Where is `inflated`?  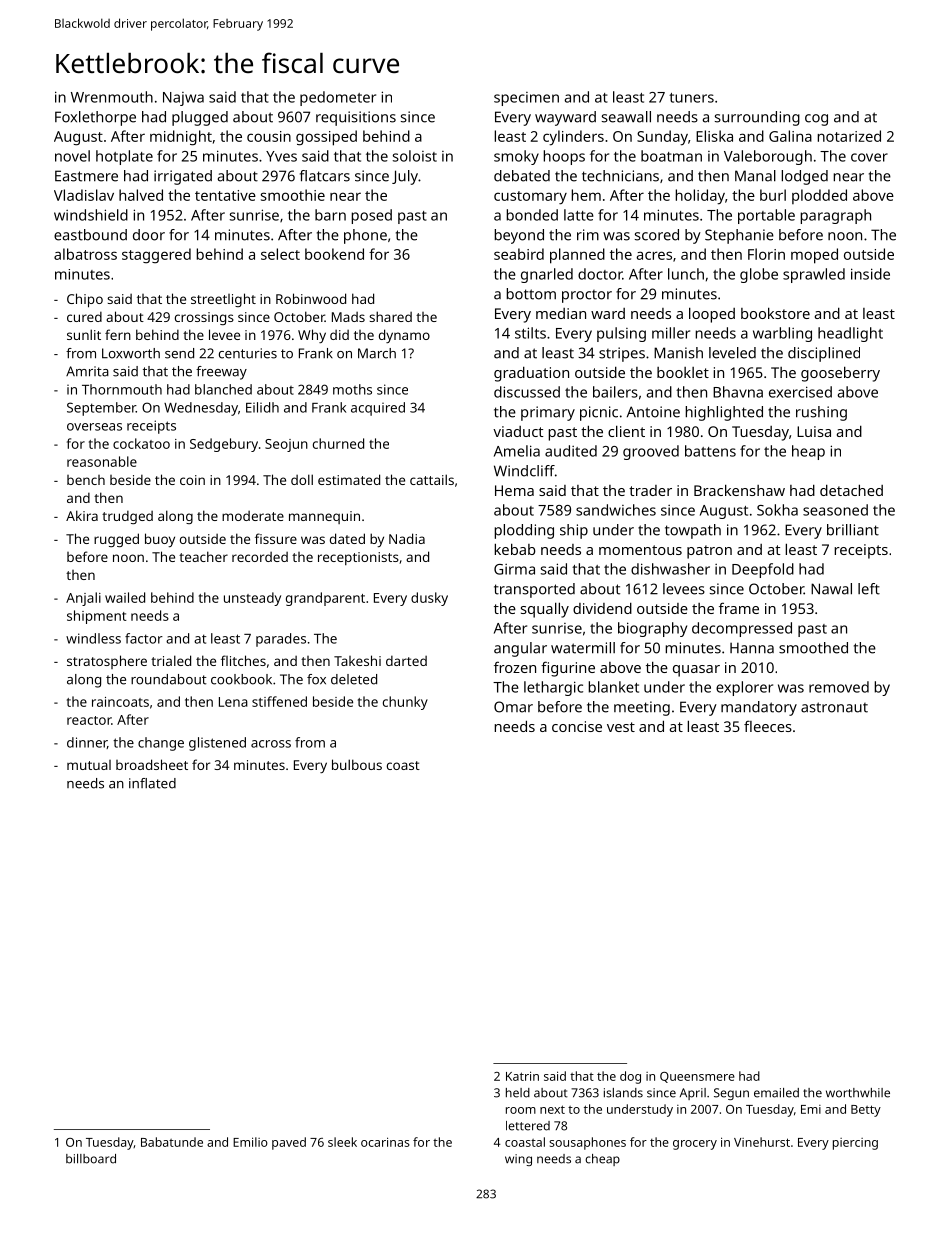
inflated is located at coordinates (152, 783).
